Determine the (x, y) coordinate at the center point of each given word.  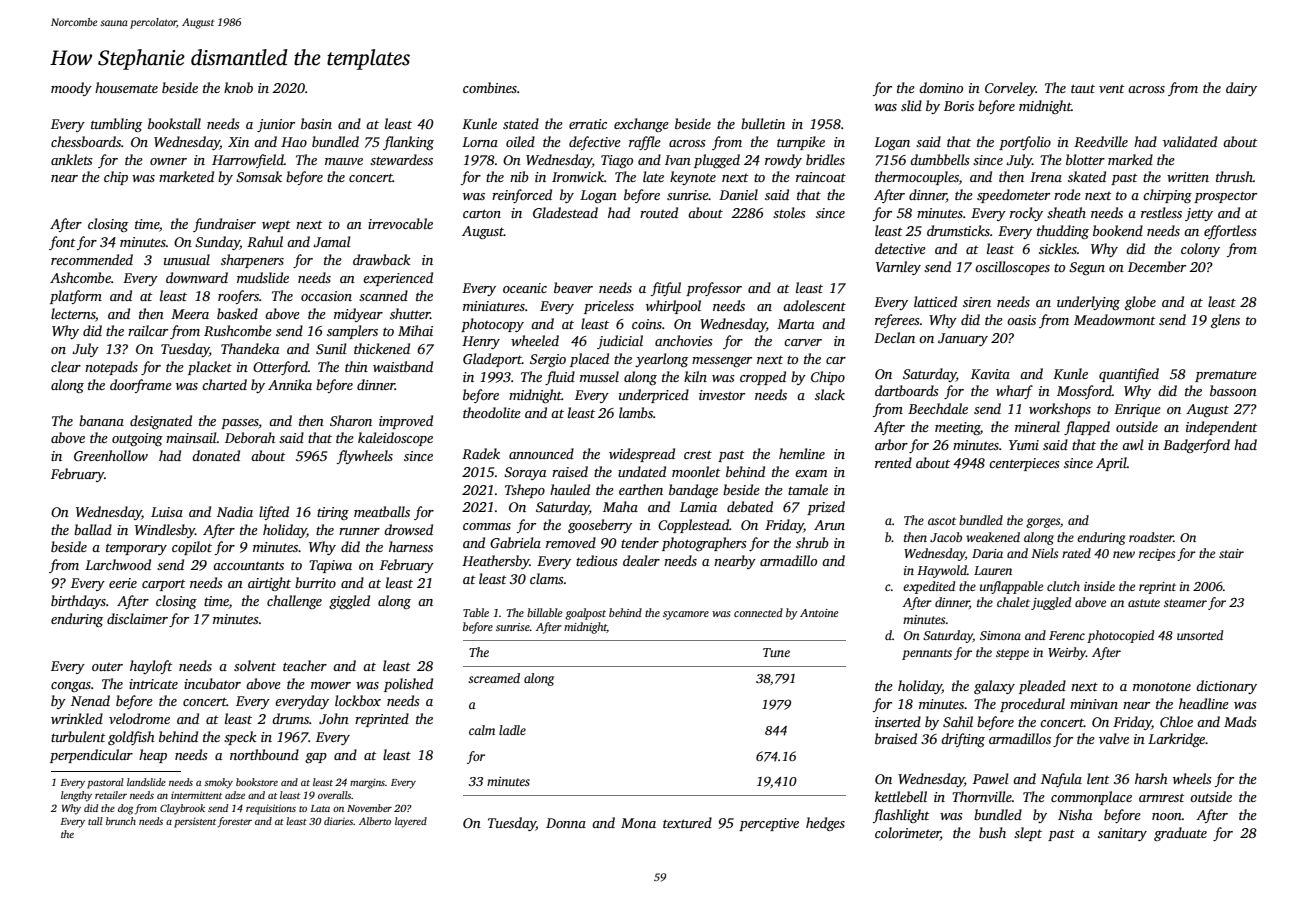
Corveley (1010, 89)
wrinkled (77, 718)
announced (541, 453)
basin (316, 123)
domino (941, 87)
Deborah (250, 437)
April (1111, 464)
